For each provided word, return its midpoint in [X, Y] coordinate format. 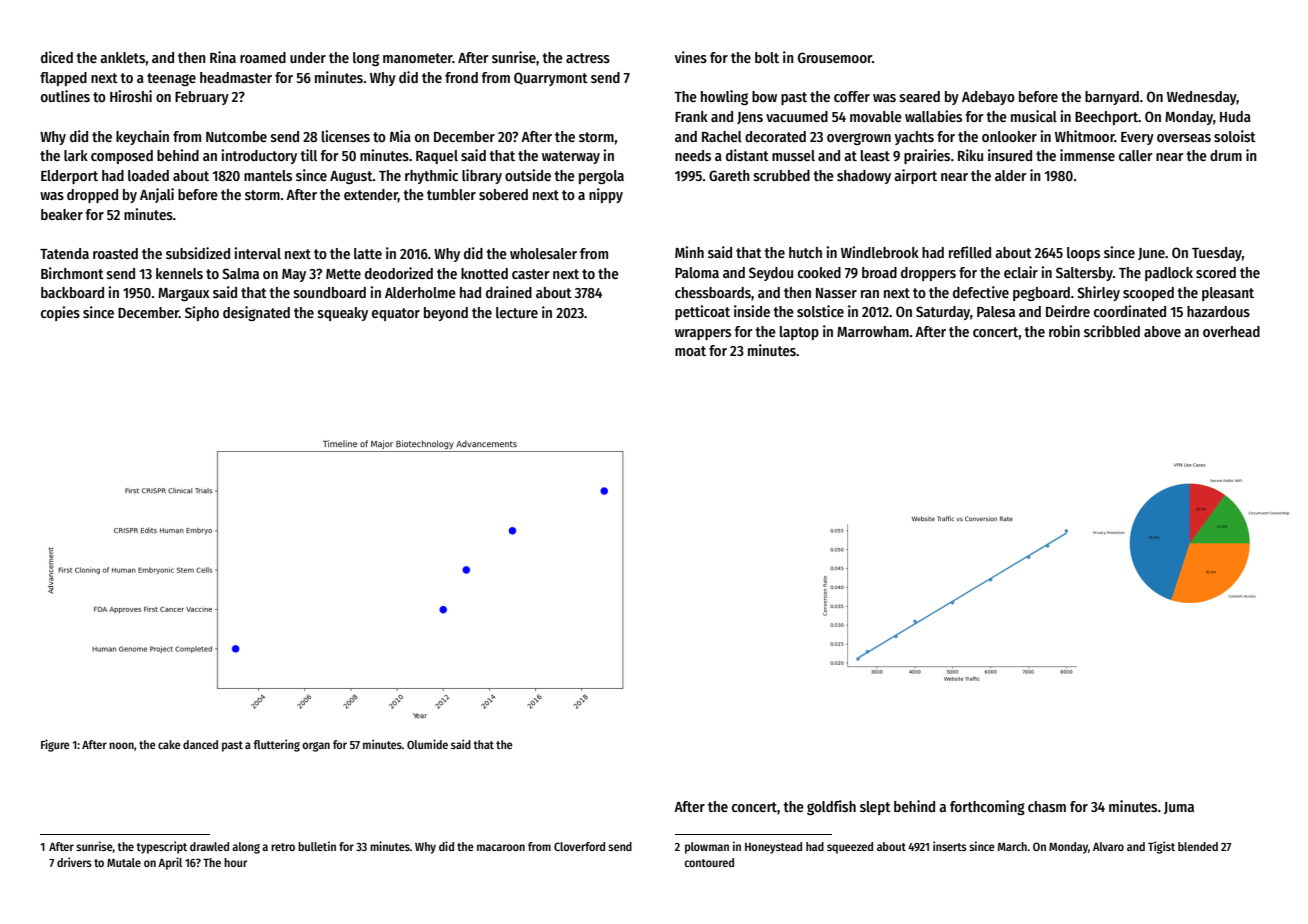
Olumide [427, 744]
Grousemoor [835, 57]
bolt [767, 57]
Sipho [202, 313]
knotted [484, 273]
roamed [263, 57]
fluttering [276, 745]
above [1162, 331]
